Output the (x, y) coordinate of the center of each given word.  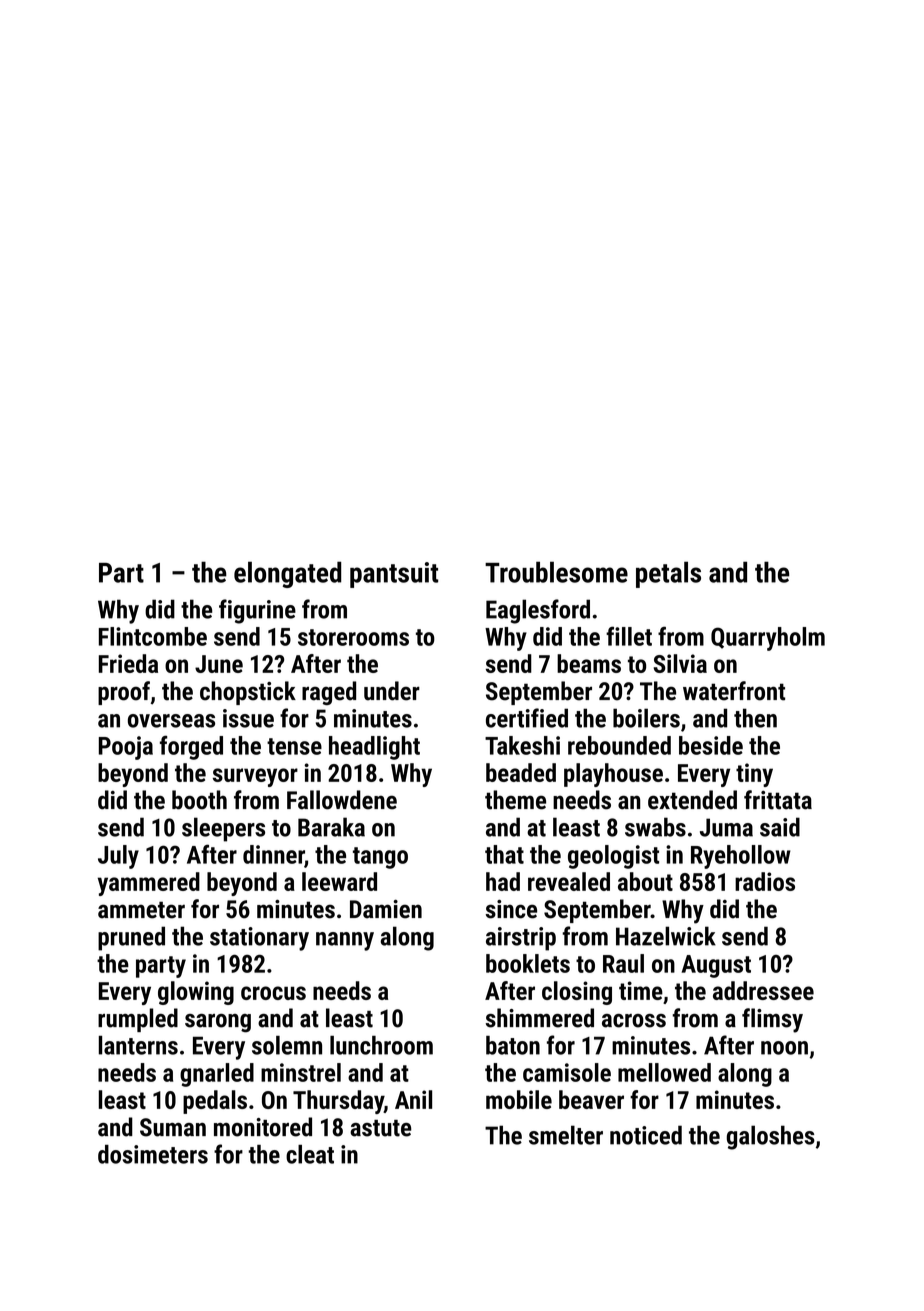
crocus (273, 993)
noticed (646, 1135)
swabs (655, 827)
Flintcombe (153, 636)
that (504, 854)
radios (765, 881)
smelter (566, 1135)
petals (668, 574)
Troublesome (556, 572)
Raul (623, 963)
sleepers (223, 829)
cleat (310, 1154)
